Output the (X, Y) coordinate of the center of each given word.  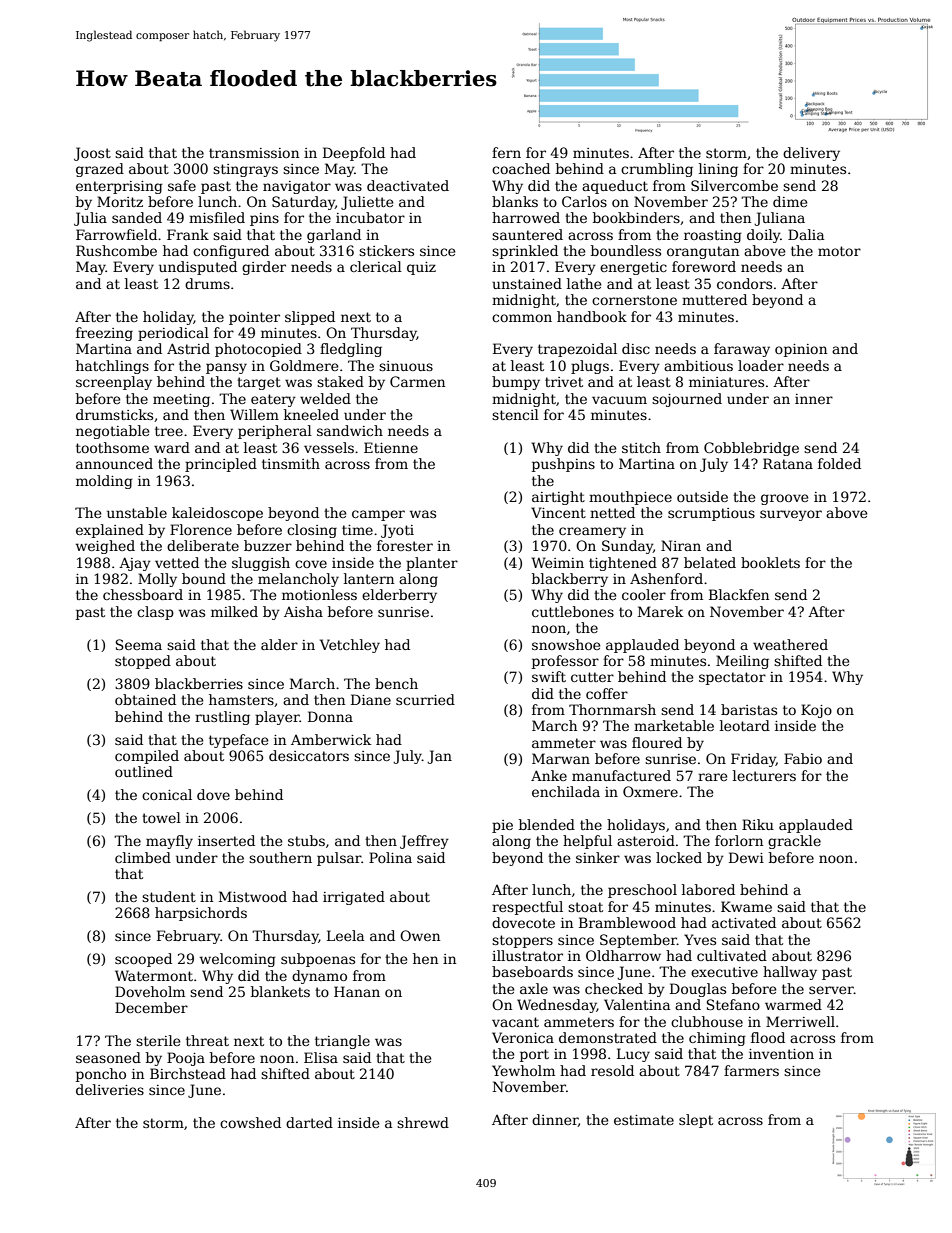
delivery (811, 154)
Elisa (321, 1057)
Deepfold (354, 154)
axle (534, 988)
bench (396, 683)
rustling (222, 718)
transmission (254, 153)
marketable (674, 725)
